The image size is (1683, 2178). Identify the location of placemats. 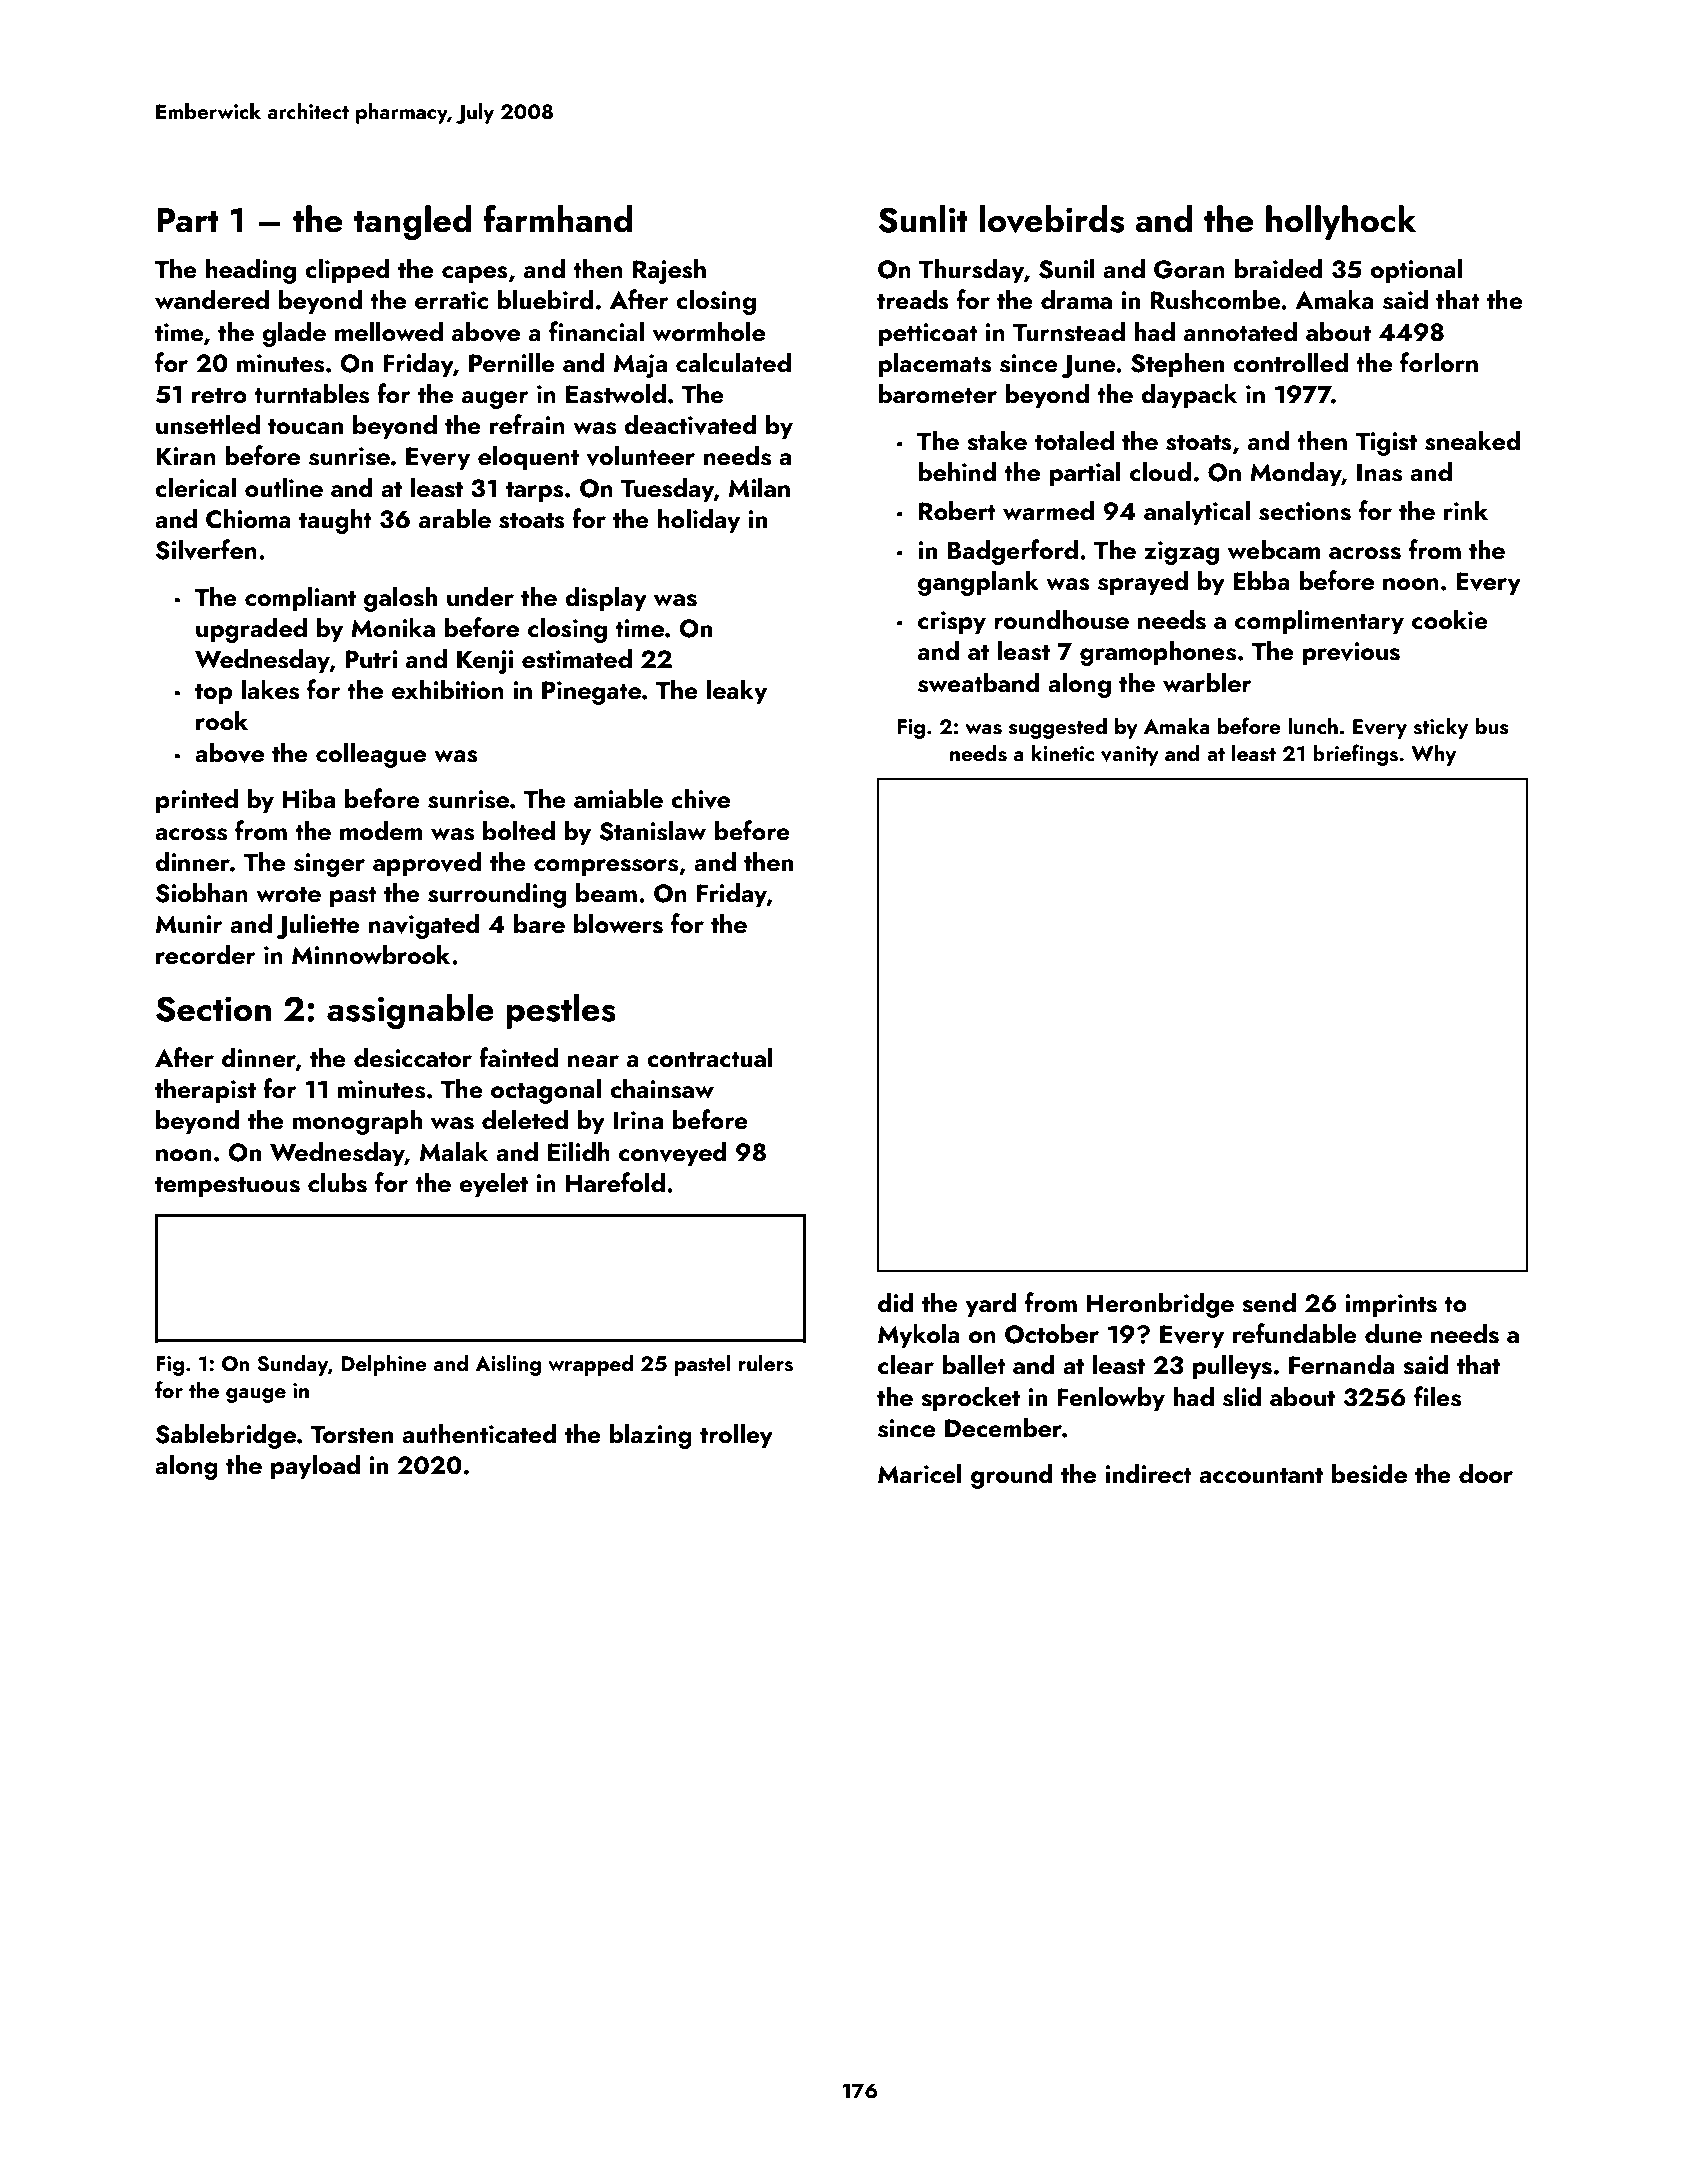
(935, 365).
